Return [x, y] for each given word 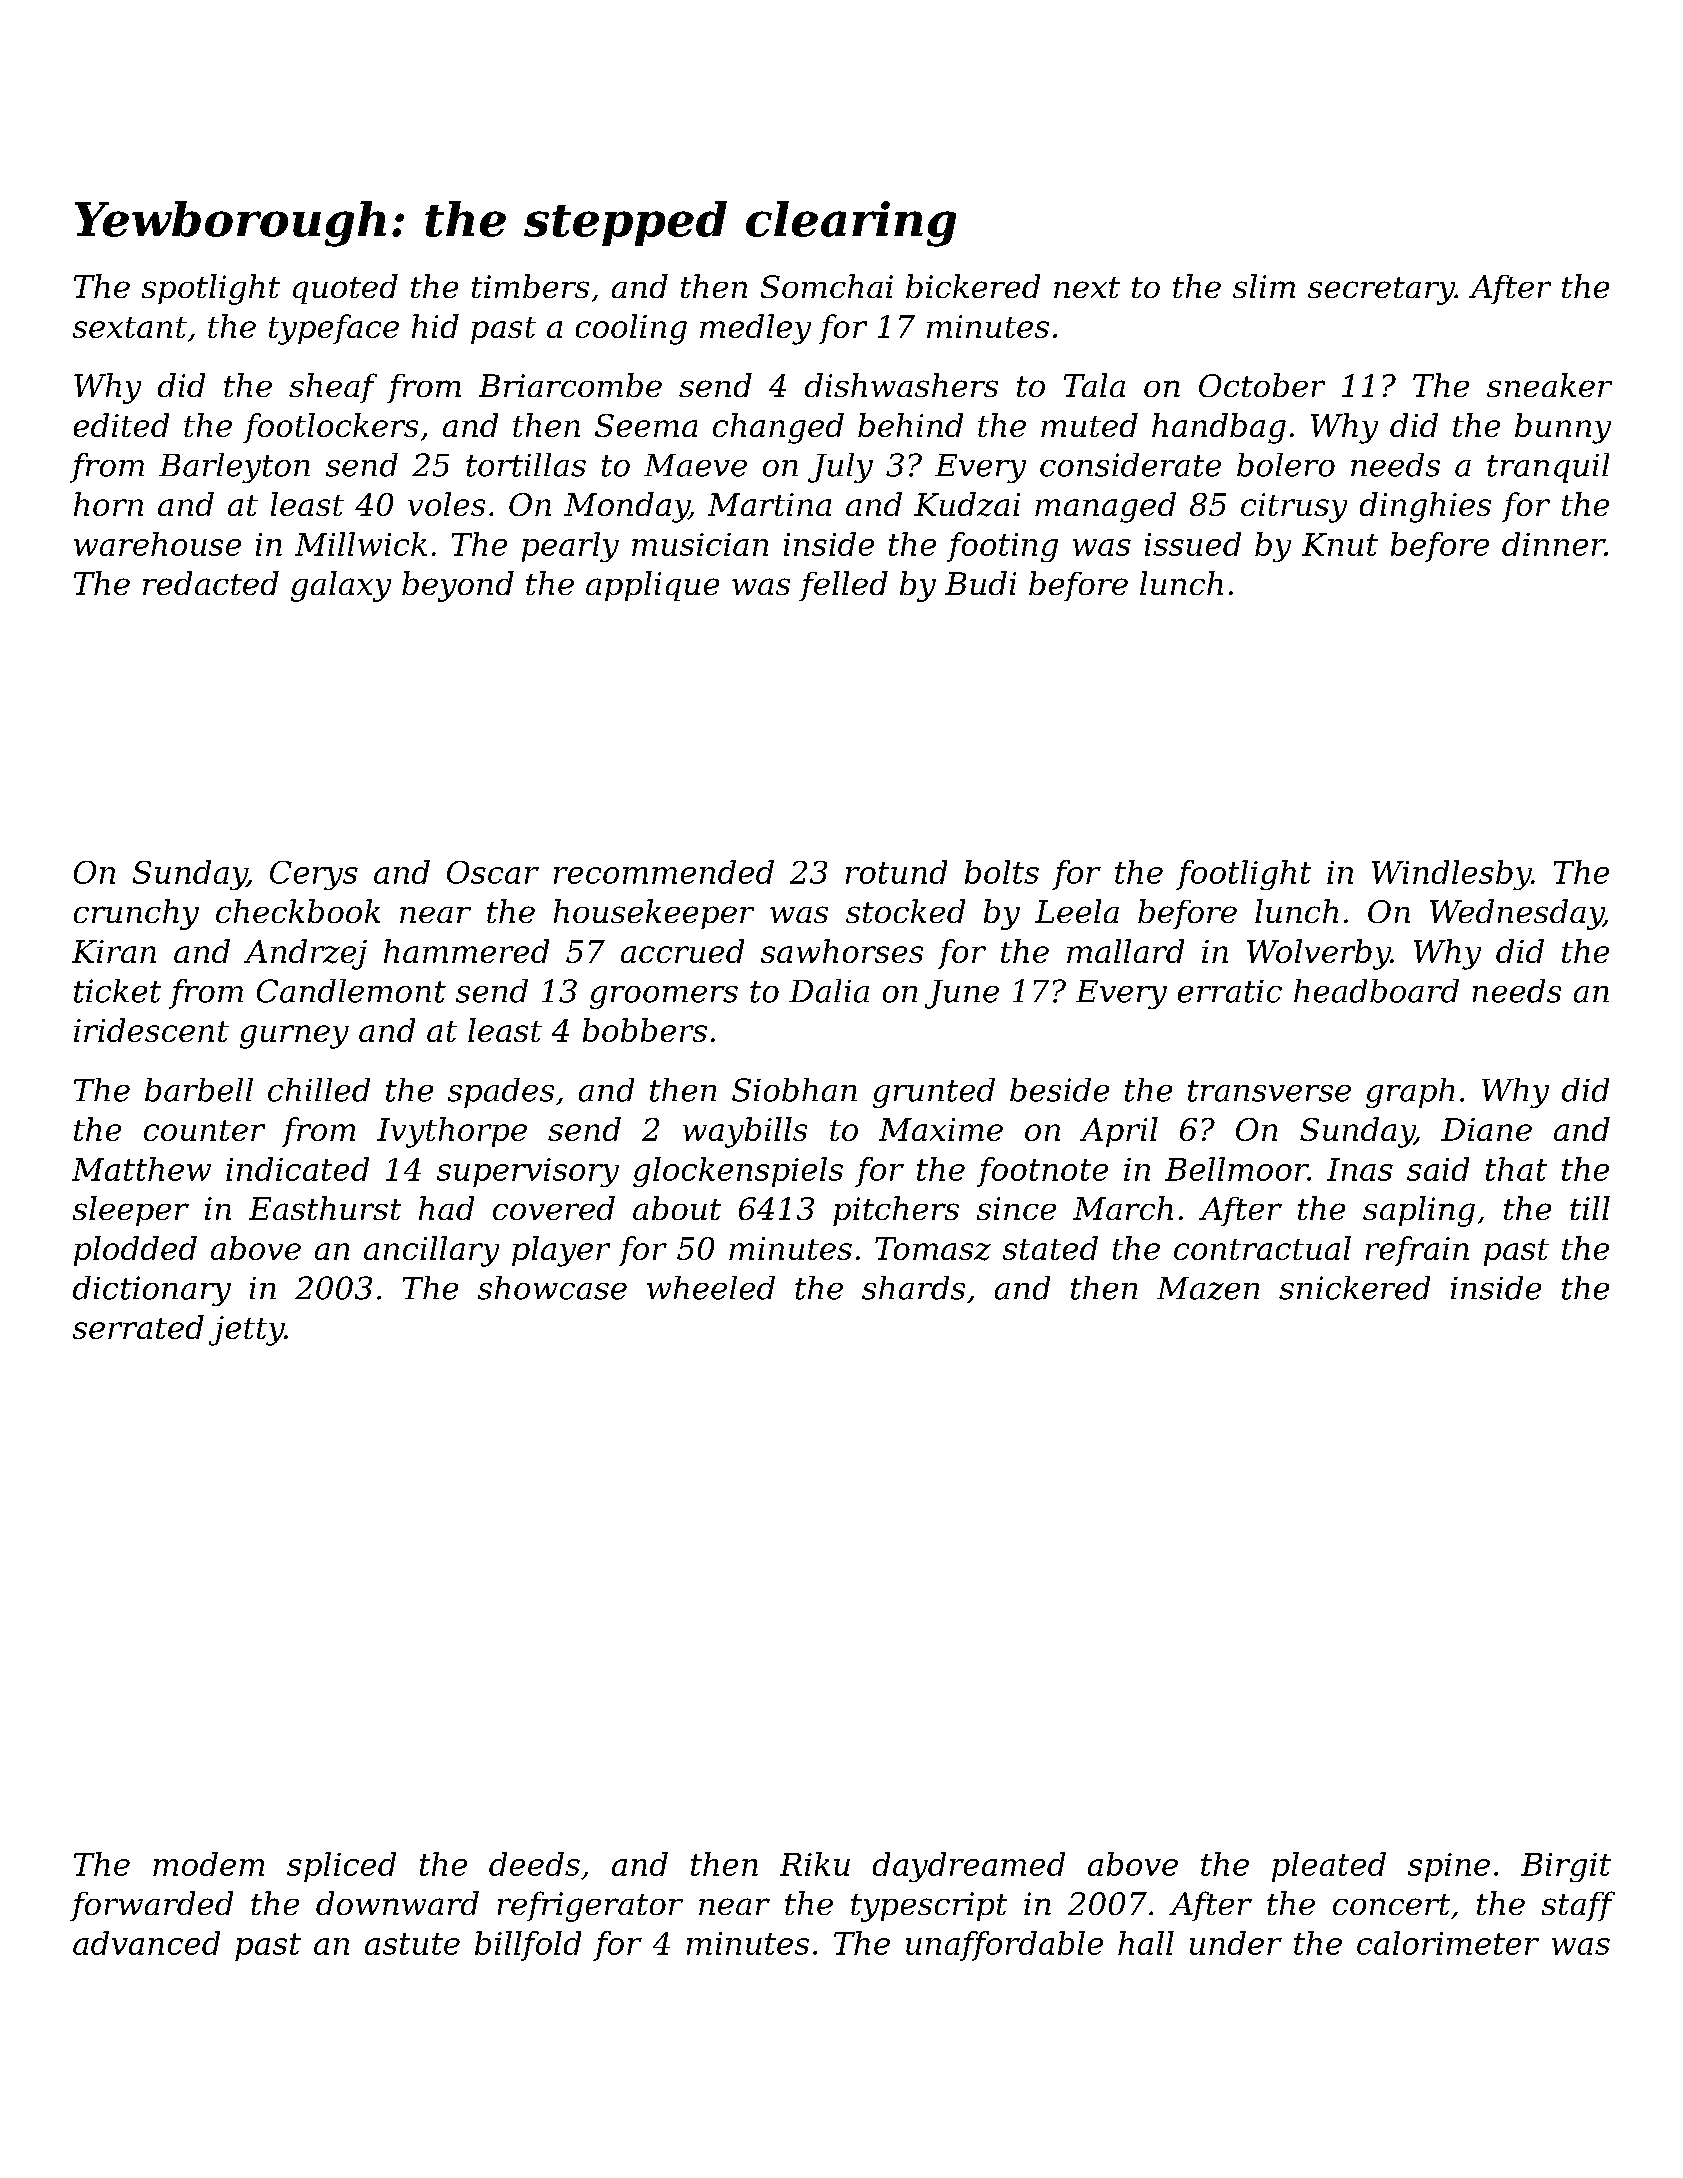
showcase [552, 1288]
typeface [334, 329]
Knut [1340, 544]
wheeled [711, 1288]
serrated [138, 1327]
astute [412, 1944]
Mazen [1208, 1288]
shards [913, 1288]
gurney [294, 1037]
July [840, 468]
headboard [1376, 991]
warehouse [157, 544]
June [962, 994]
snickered [1354, 1288]
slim [1264, 286]
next [1087, 287]
